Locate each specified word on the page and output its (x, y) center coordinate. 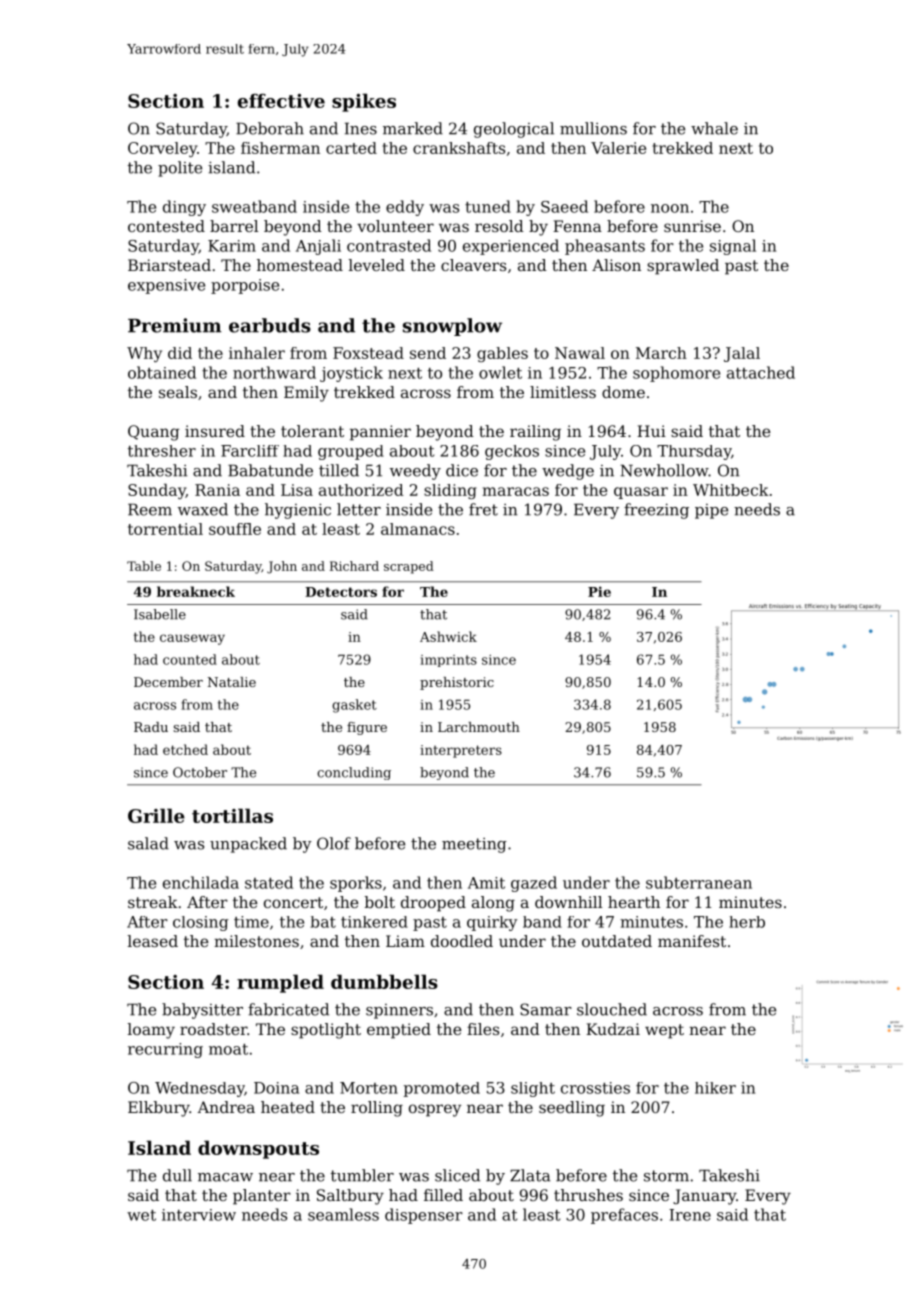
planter (262, 1197)
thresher (162, 451)
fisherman (280, 148)
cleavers (473, 265)
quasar (641, 493)
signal (733, 247)
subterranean (699, 882)
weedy (415, 472)
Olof (334, 843)
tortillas (232, 815)
